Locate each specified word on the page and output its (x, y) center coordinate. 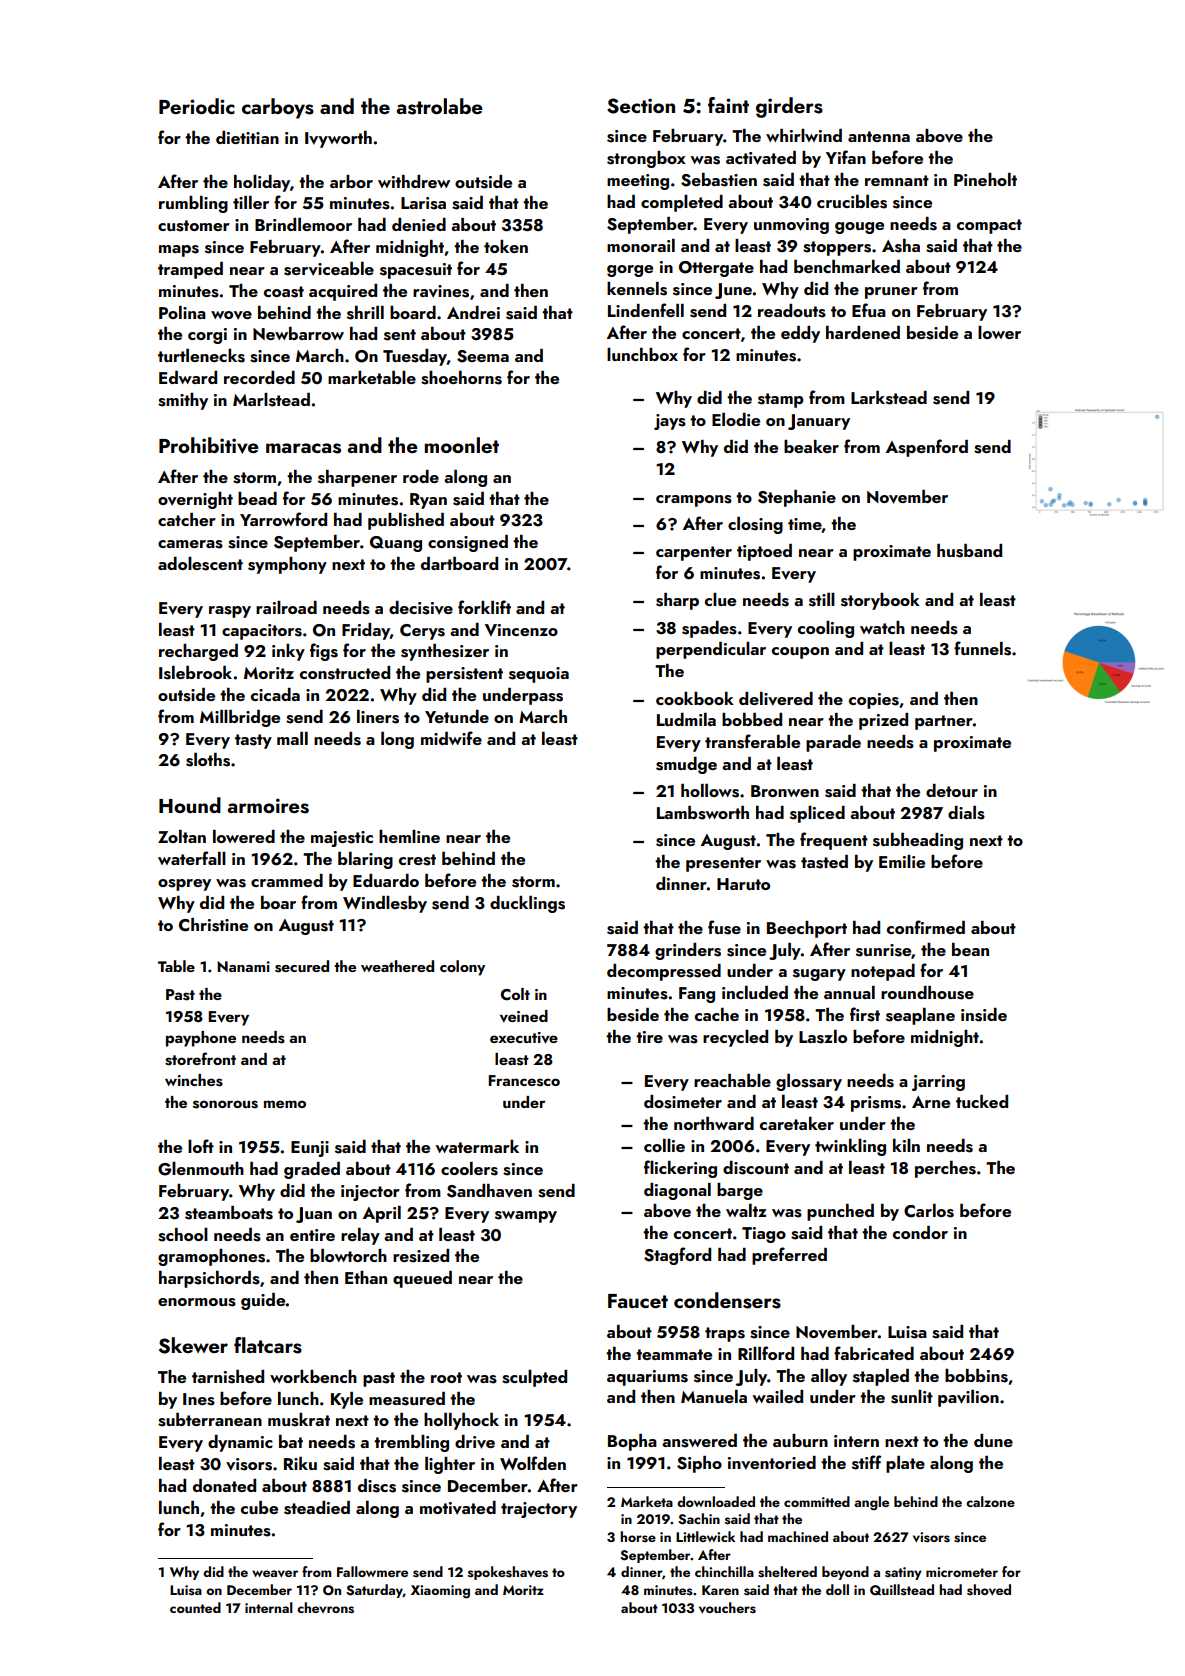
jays (670, 422)
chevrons (325, 1608)
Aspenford (927, 448)
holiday (262, 183)
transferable (752, 741)
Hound (190, 805)
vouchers (727, 1608)
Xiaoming (440, 1592)
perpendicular (711, 650)
